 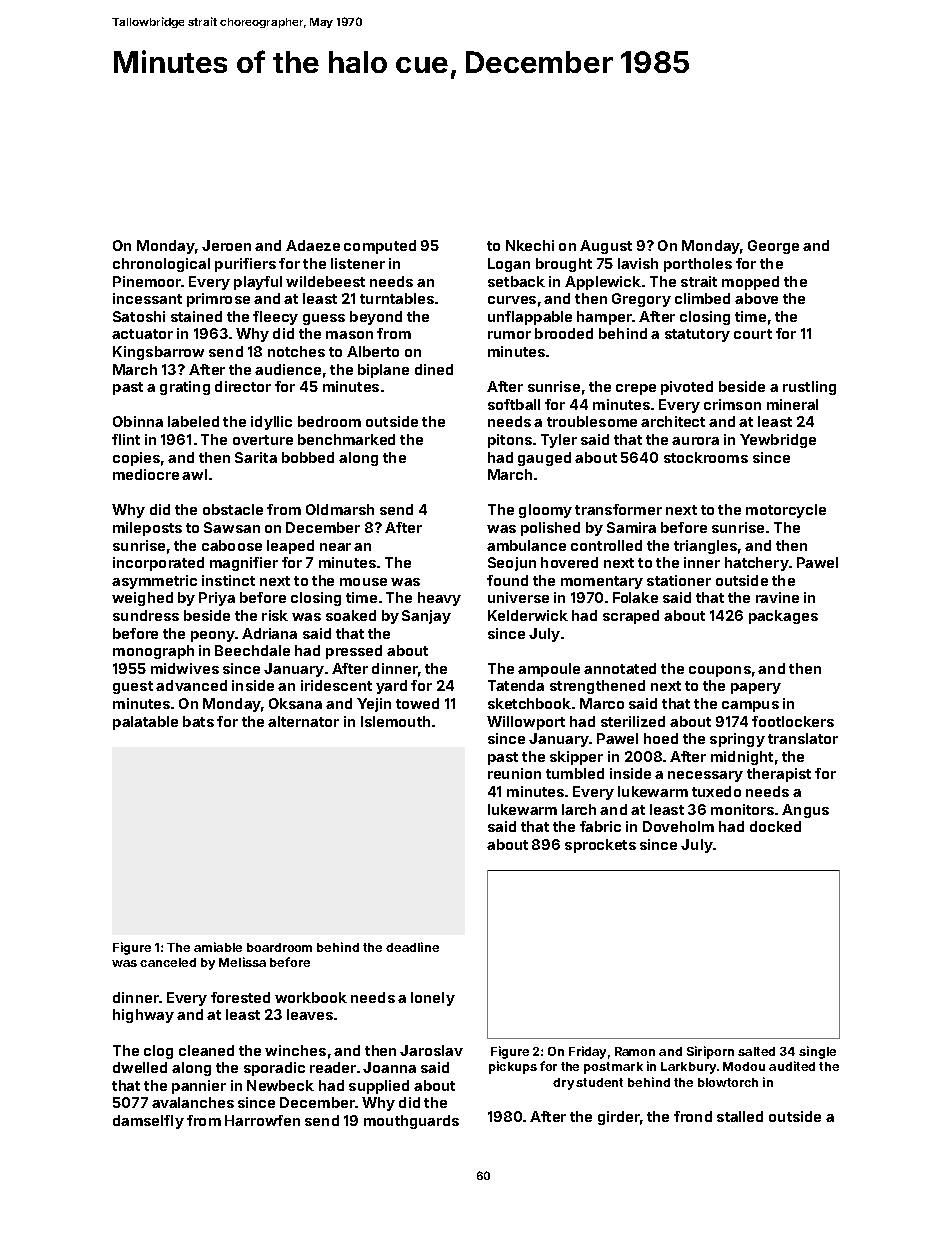 I want to click on universe, so click(x=518, y=597).
